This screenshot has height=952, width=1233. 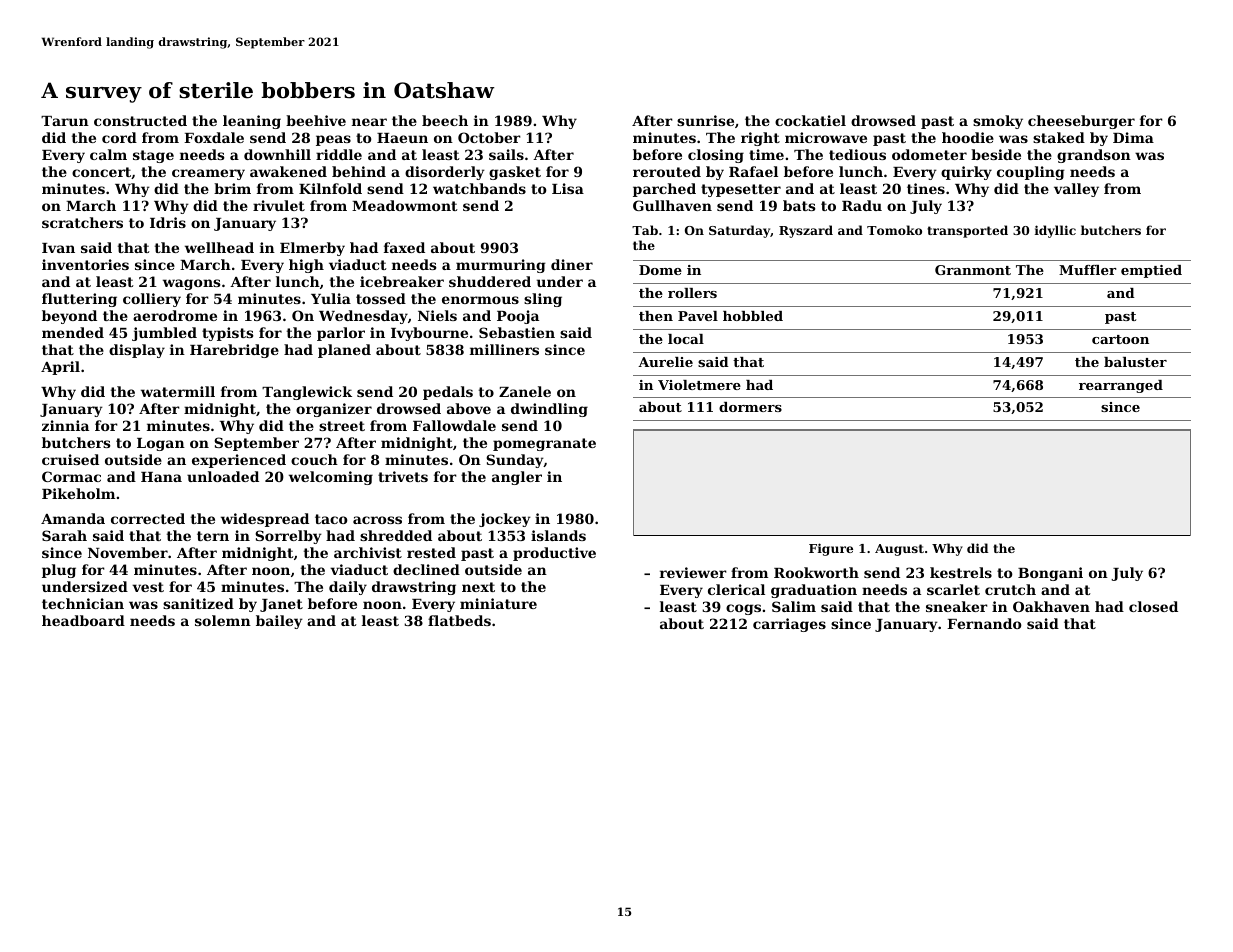 I want to click on smoky, so click(x=998, y=122).
